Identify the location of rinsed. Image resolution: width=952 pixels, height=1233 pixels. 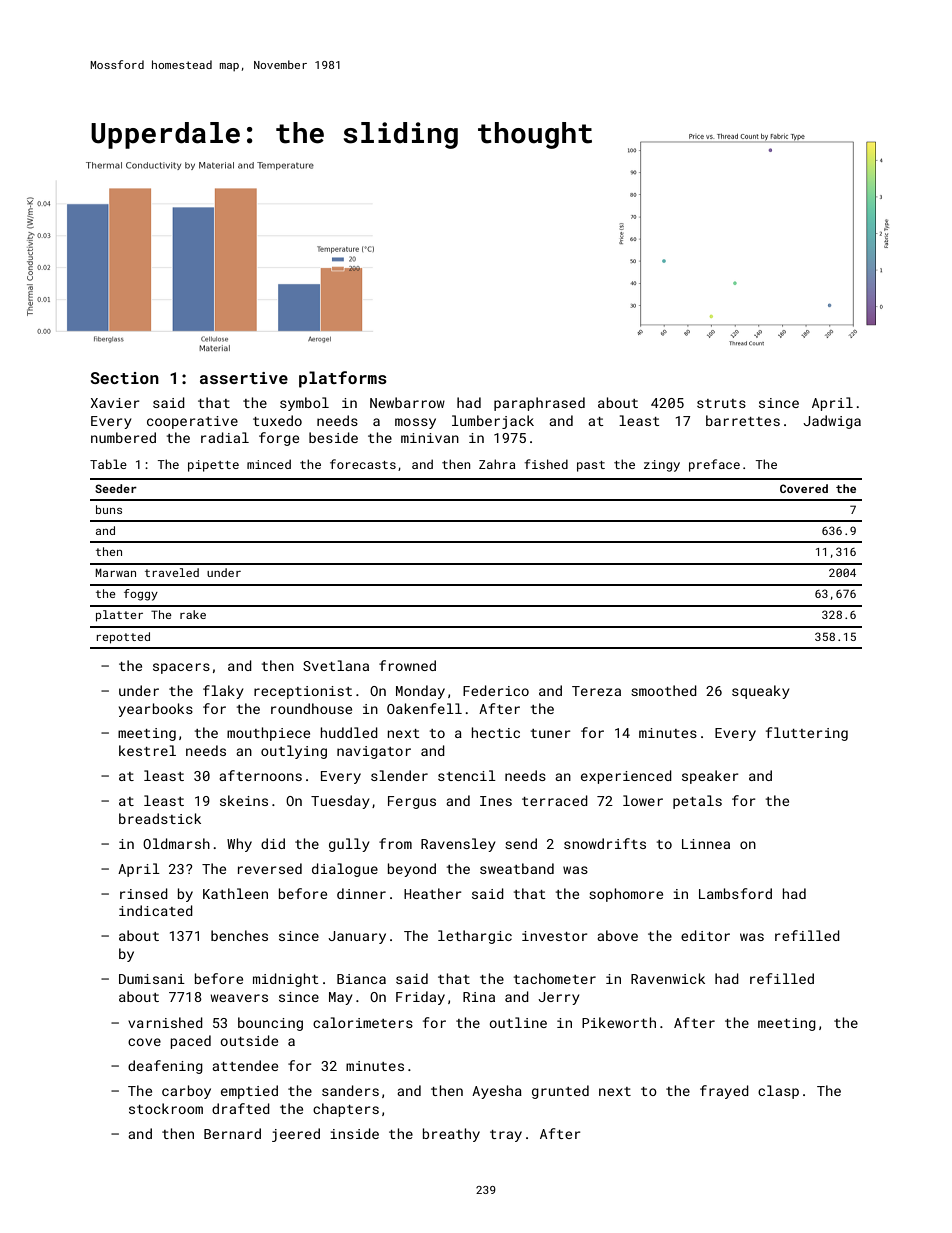
(144, 893).
